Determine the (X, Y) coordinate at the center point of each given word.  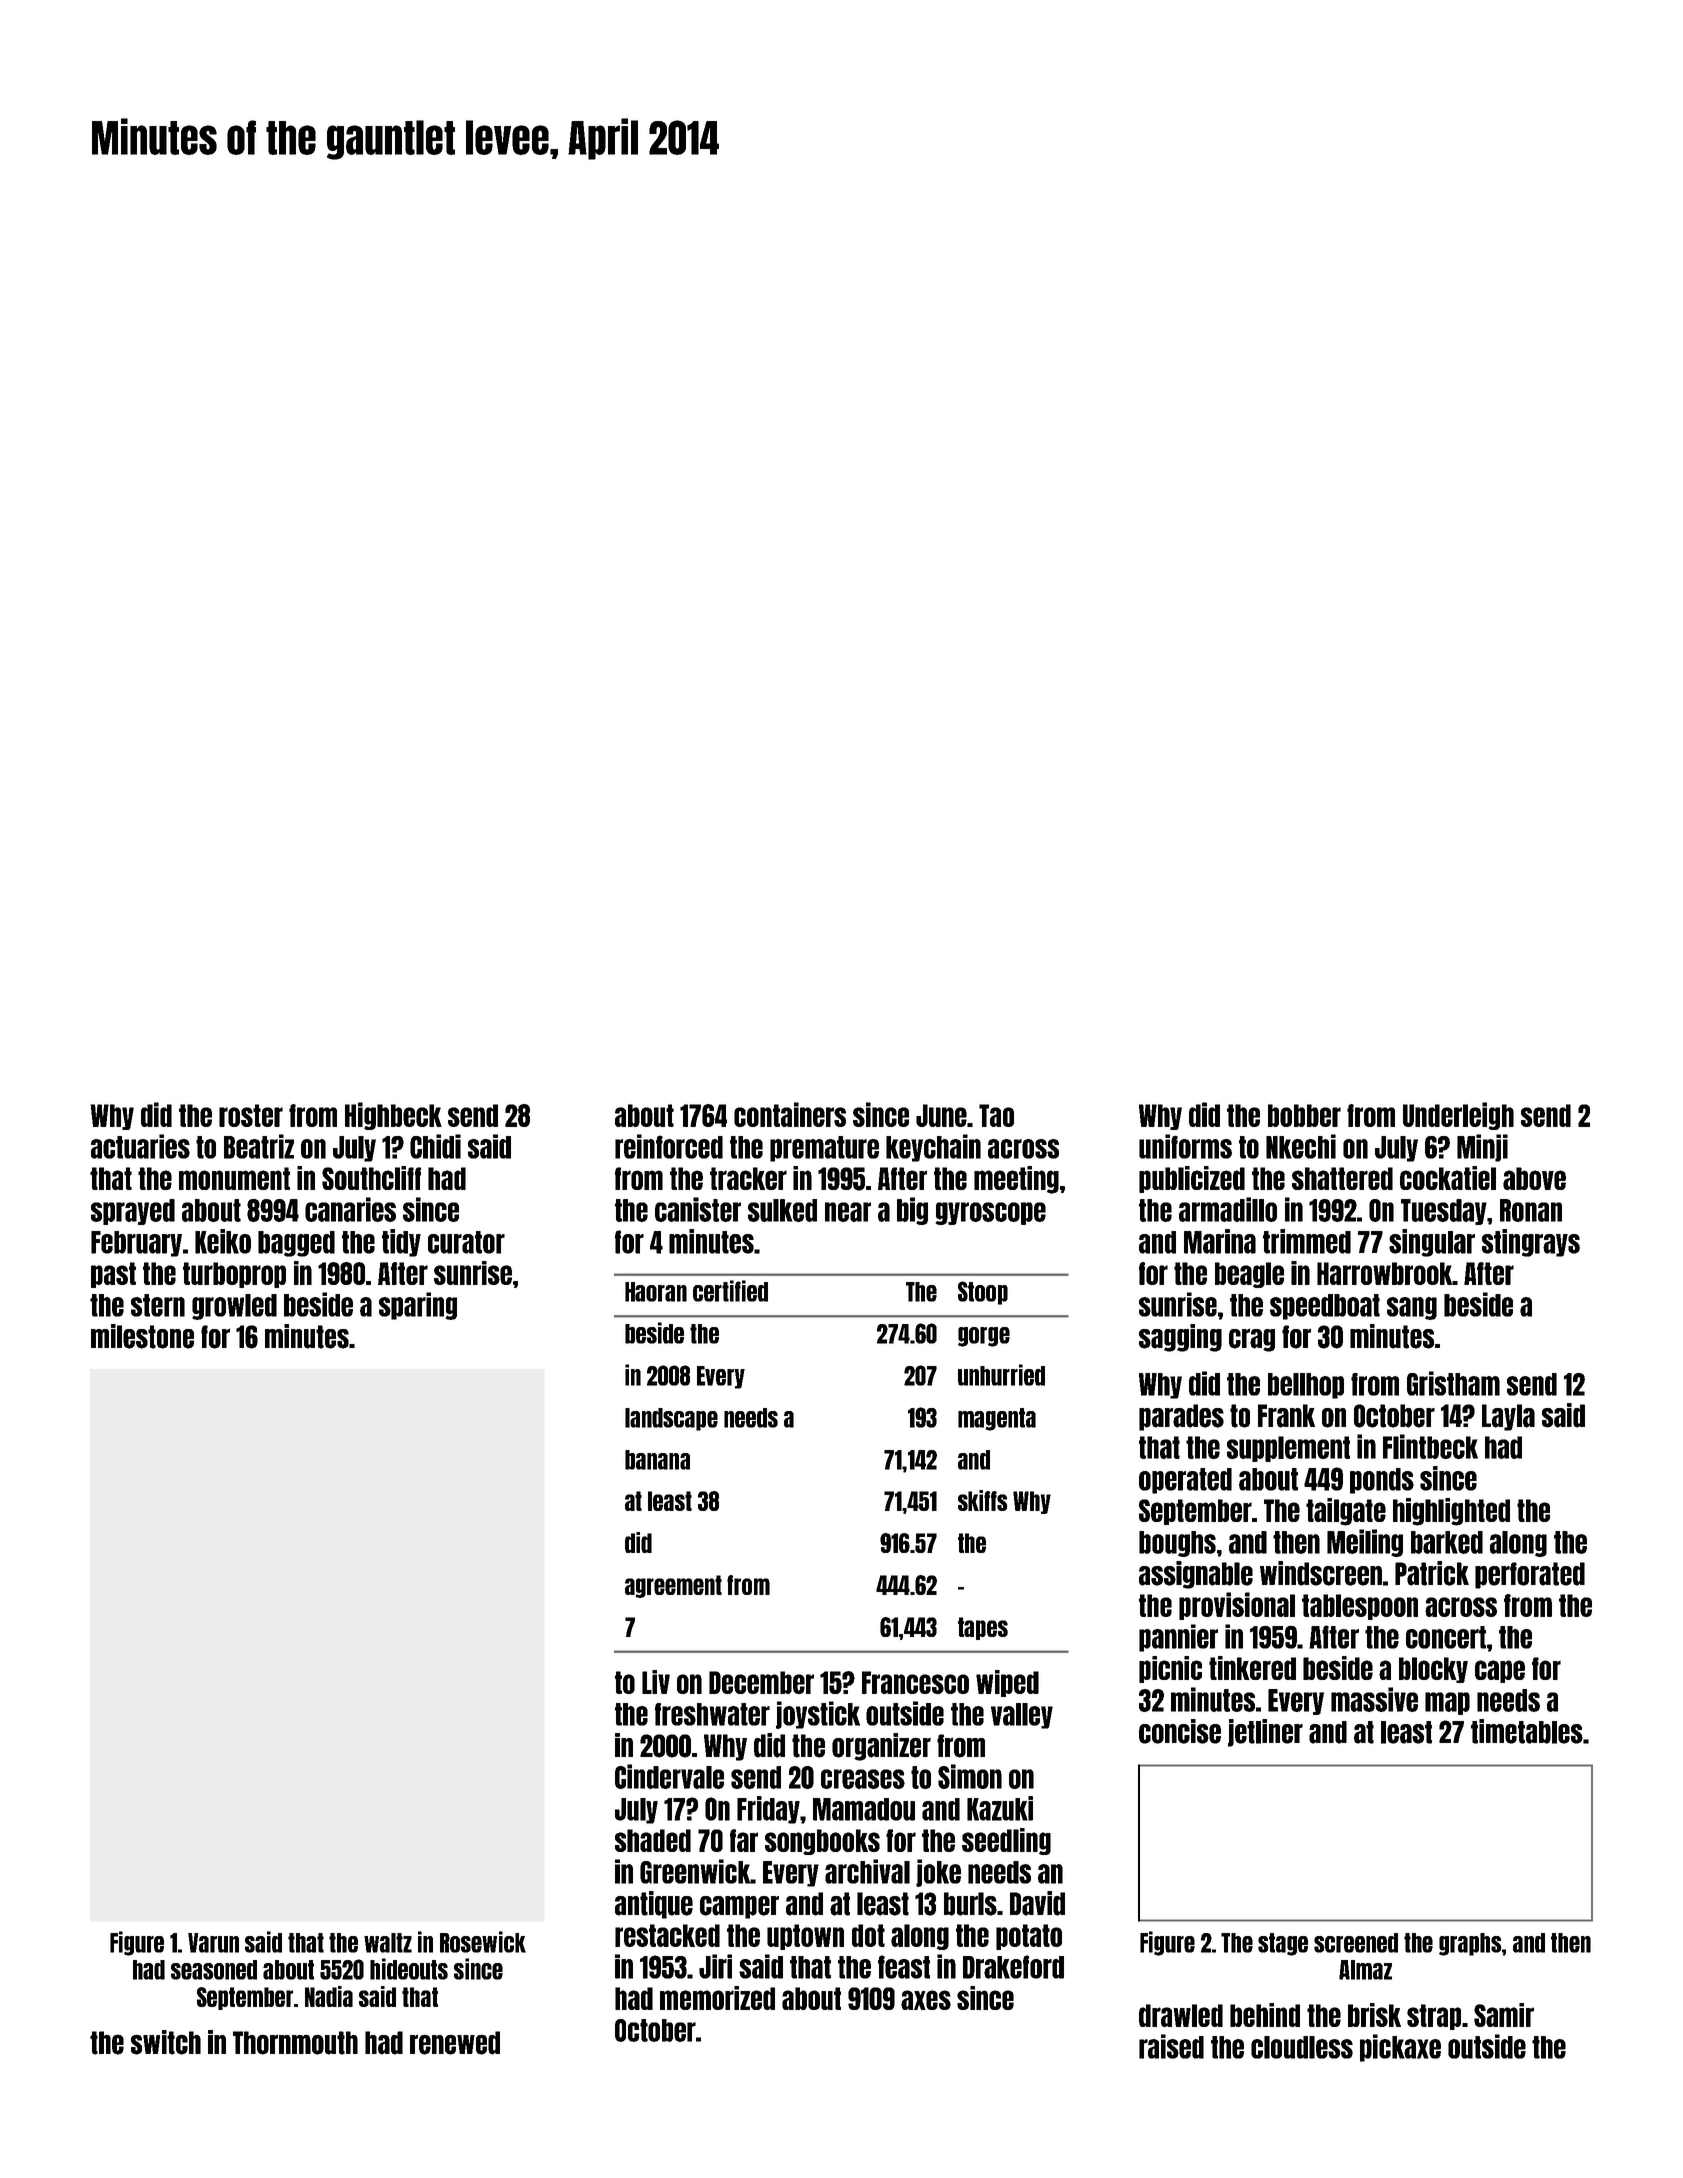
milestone (142, 1336)
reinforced (669, 1146)
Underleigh (1458, 1116)
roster (251, 1115)
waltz (388, 1943)
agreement (673, 1586)
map (1447, 1703)
